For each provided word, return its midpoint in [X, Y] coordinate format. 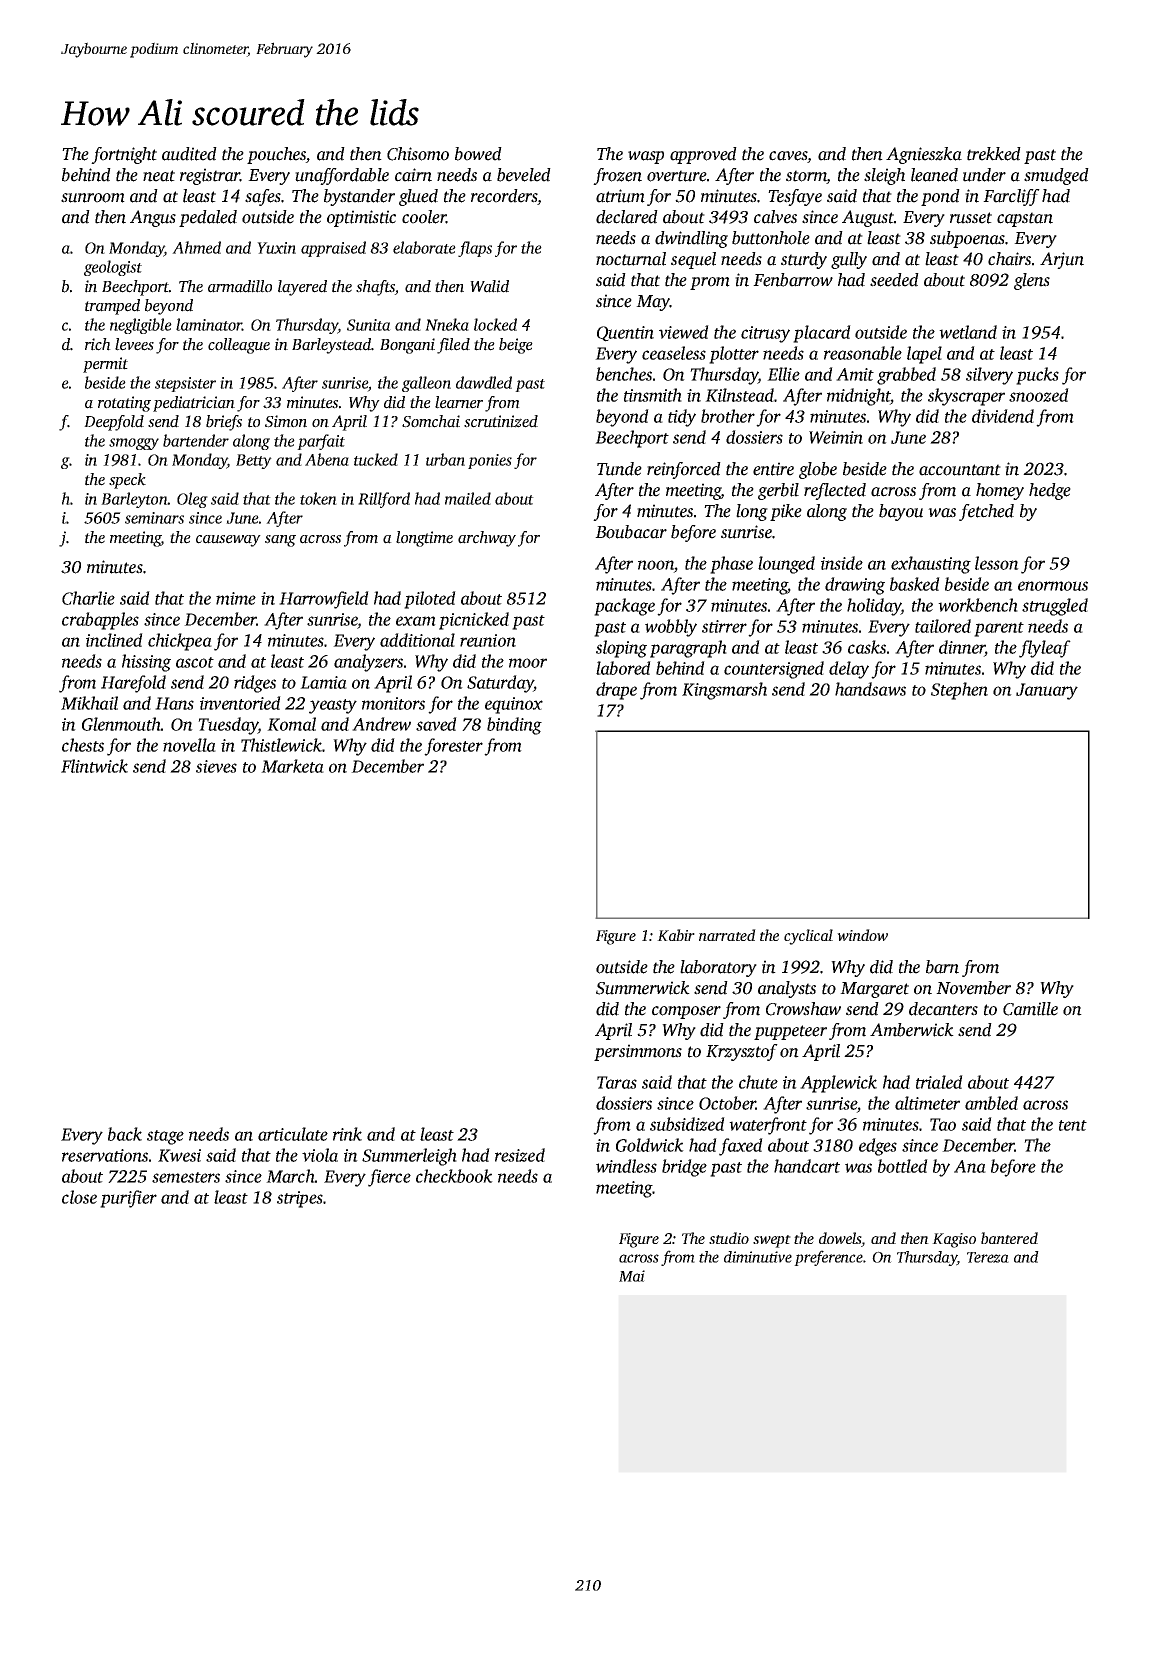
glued [418, 197]
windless [626, 1166]
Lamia [323, 682]
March [290, 1176]
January [1047, 691]
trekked [994, 154]
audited [189, 154]
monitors [393, 703]
